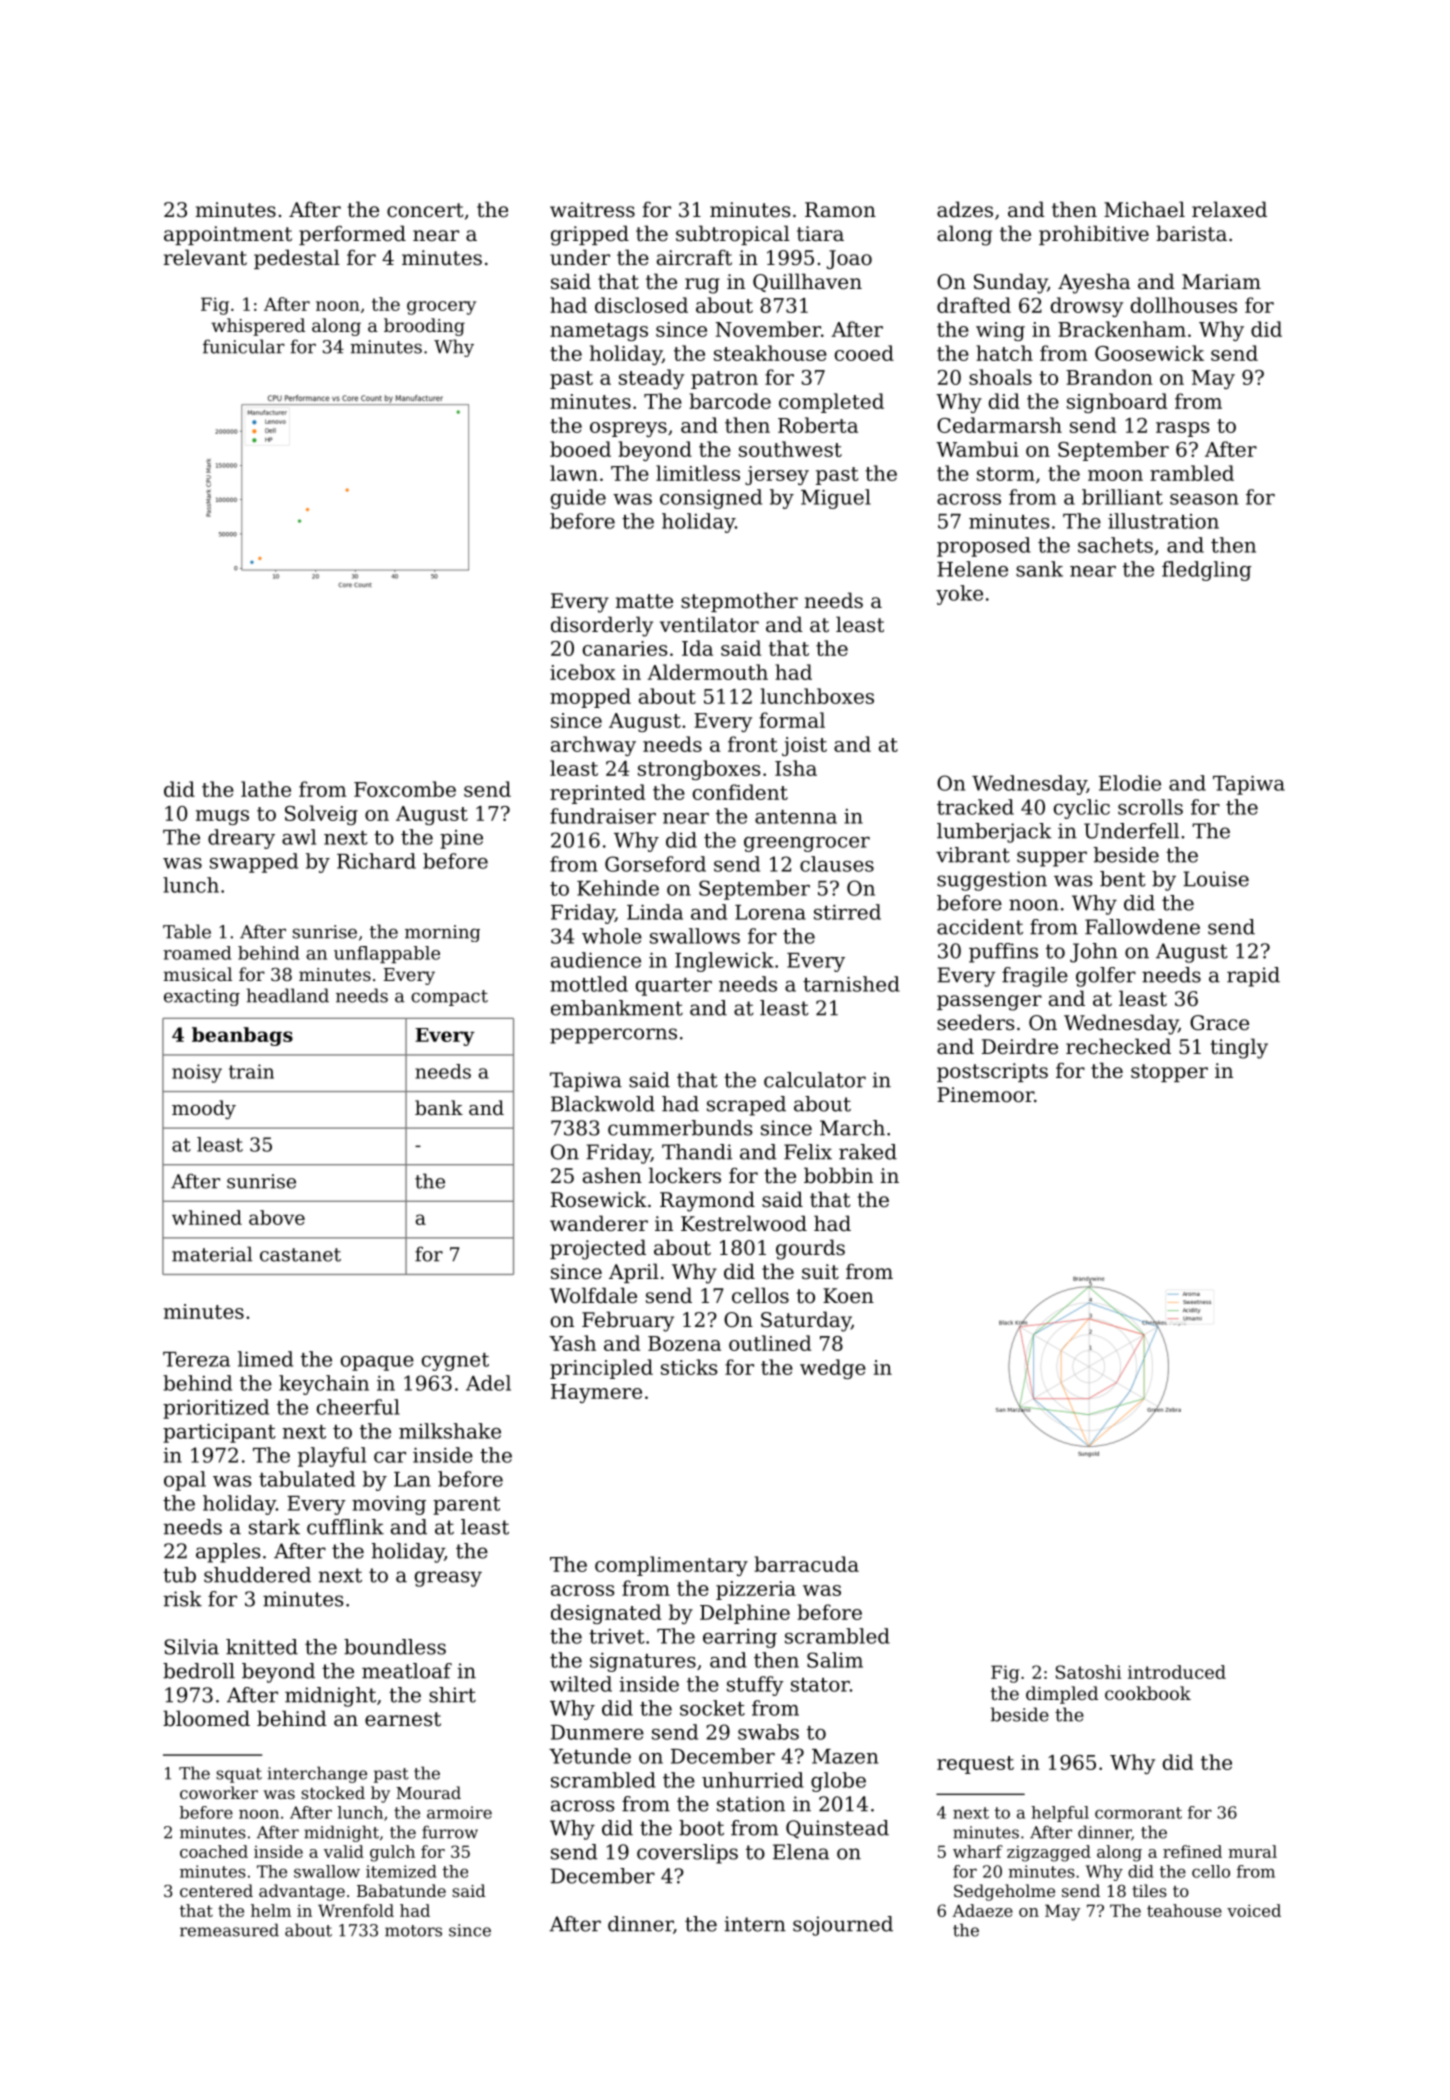 The height and width of the screenshot is (2100, 1450). Describe the element at coordinates (212, 1254) in the screenshot. I see `material` at that location.
